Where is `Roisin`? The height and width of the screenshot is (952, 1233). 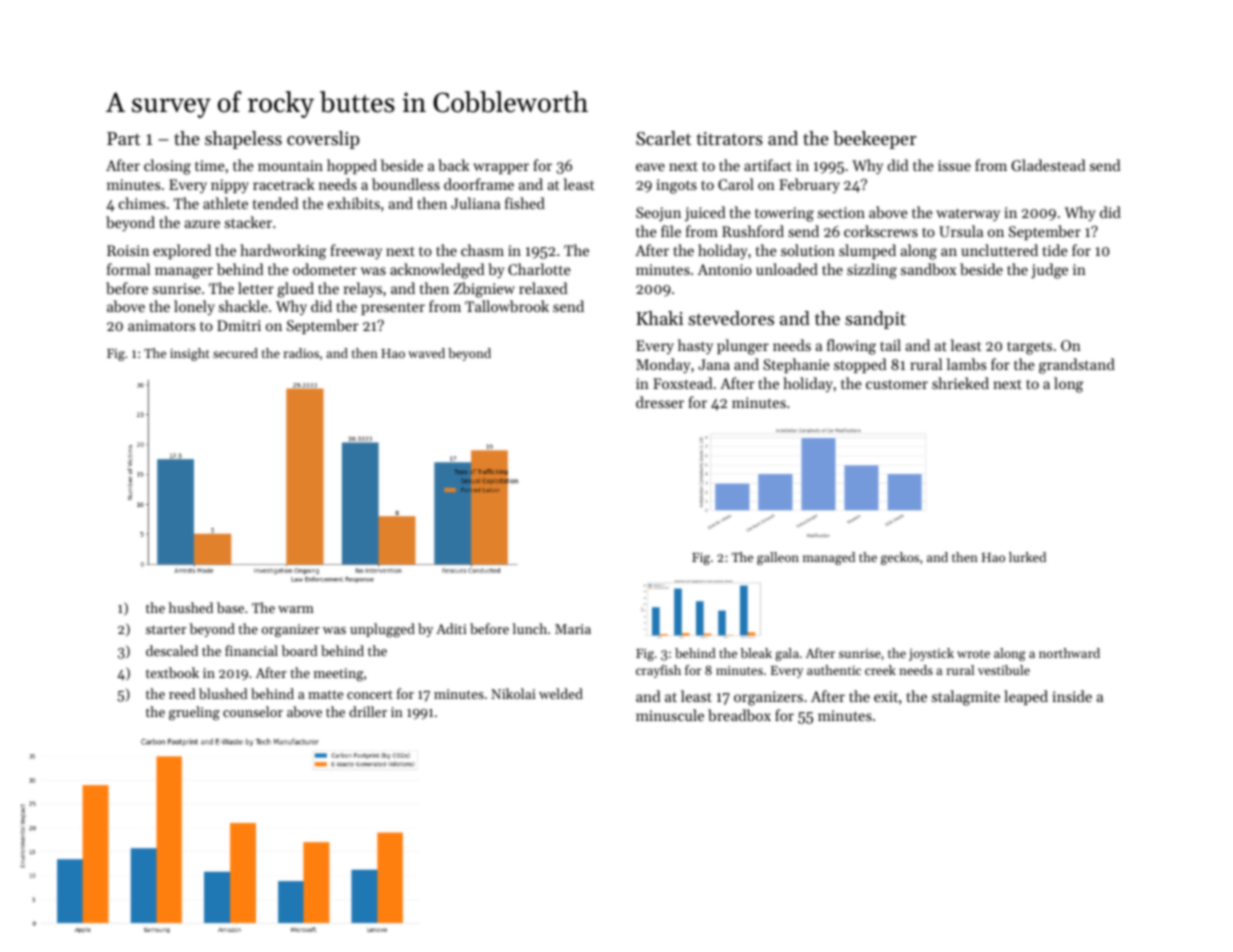 Roisin is located at coordinates (128, 250).
